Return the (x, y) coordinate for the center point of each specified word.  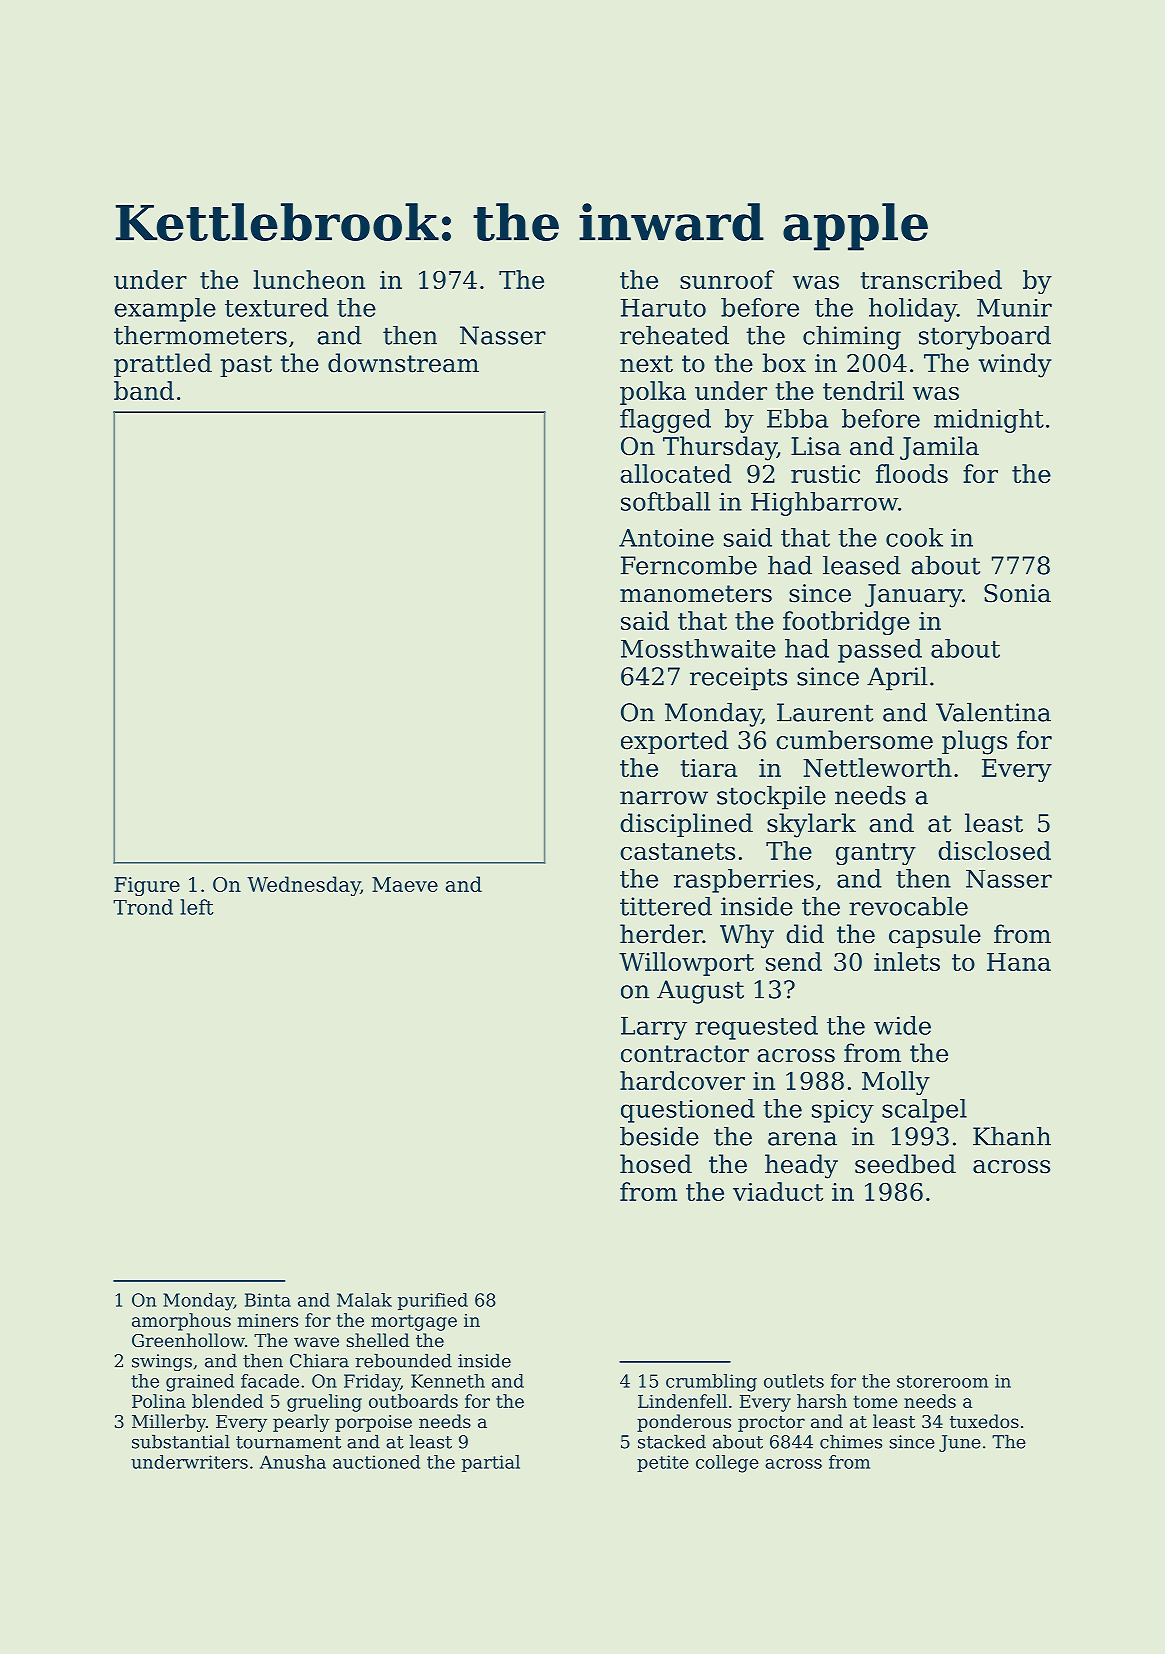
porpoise (373, 1423)
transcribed (931, 279)
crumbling (711, 1383)
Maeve (405, 884)
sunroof (727, 279)
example (165, 310)
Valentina (993, 712)
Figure (147, 886)
